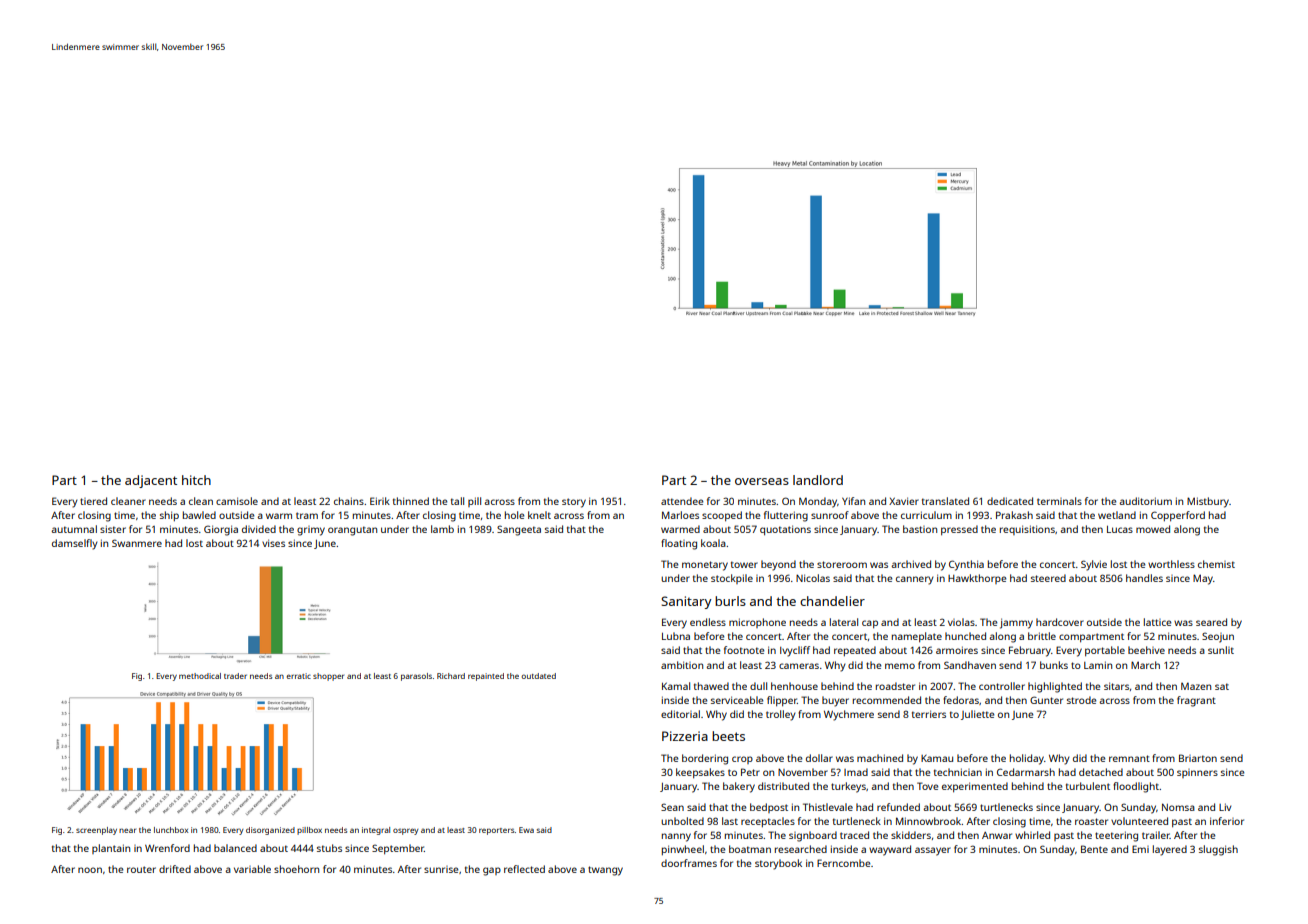 The image size is (1308, 924). Describe the element at coordinates (1208, 502) in the screenshot. I see `Mistbury` at that location.
